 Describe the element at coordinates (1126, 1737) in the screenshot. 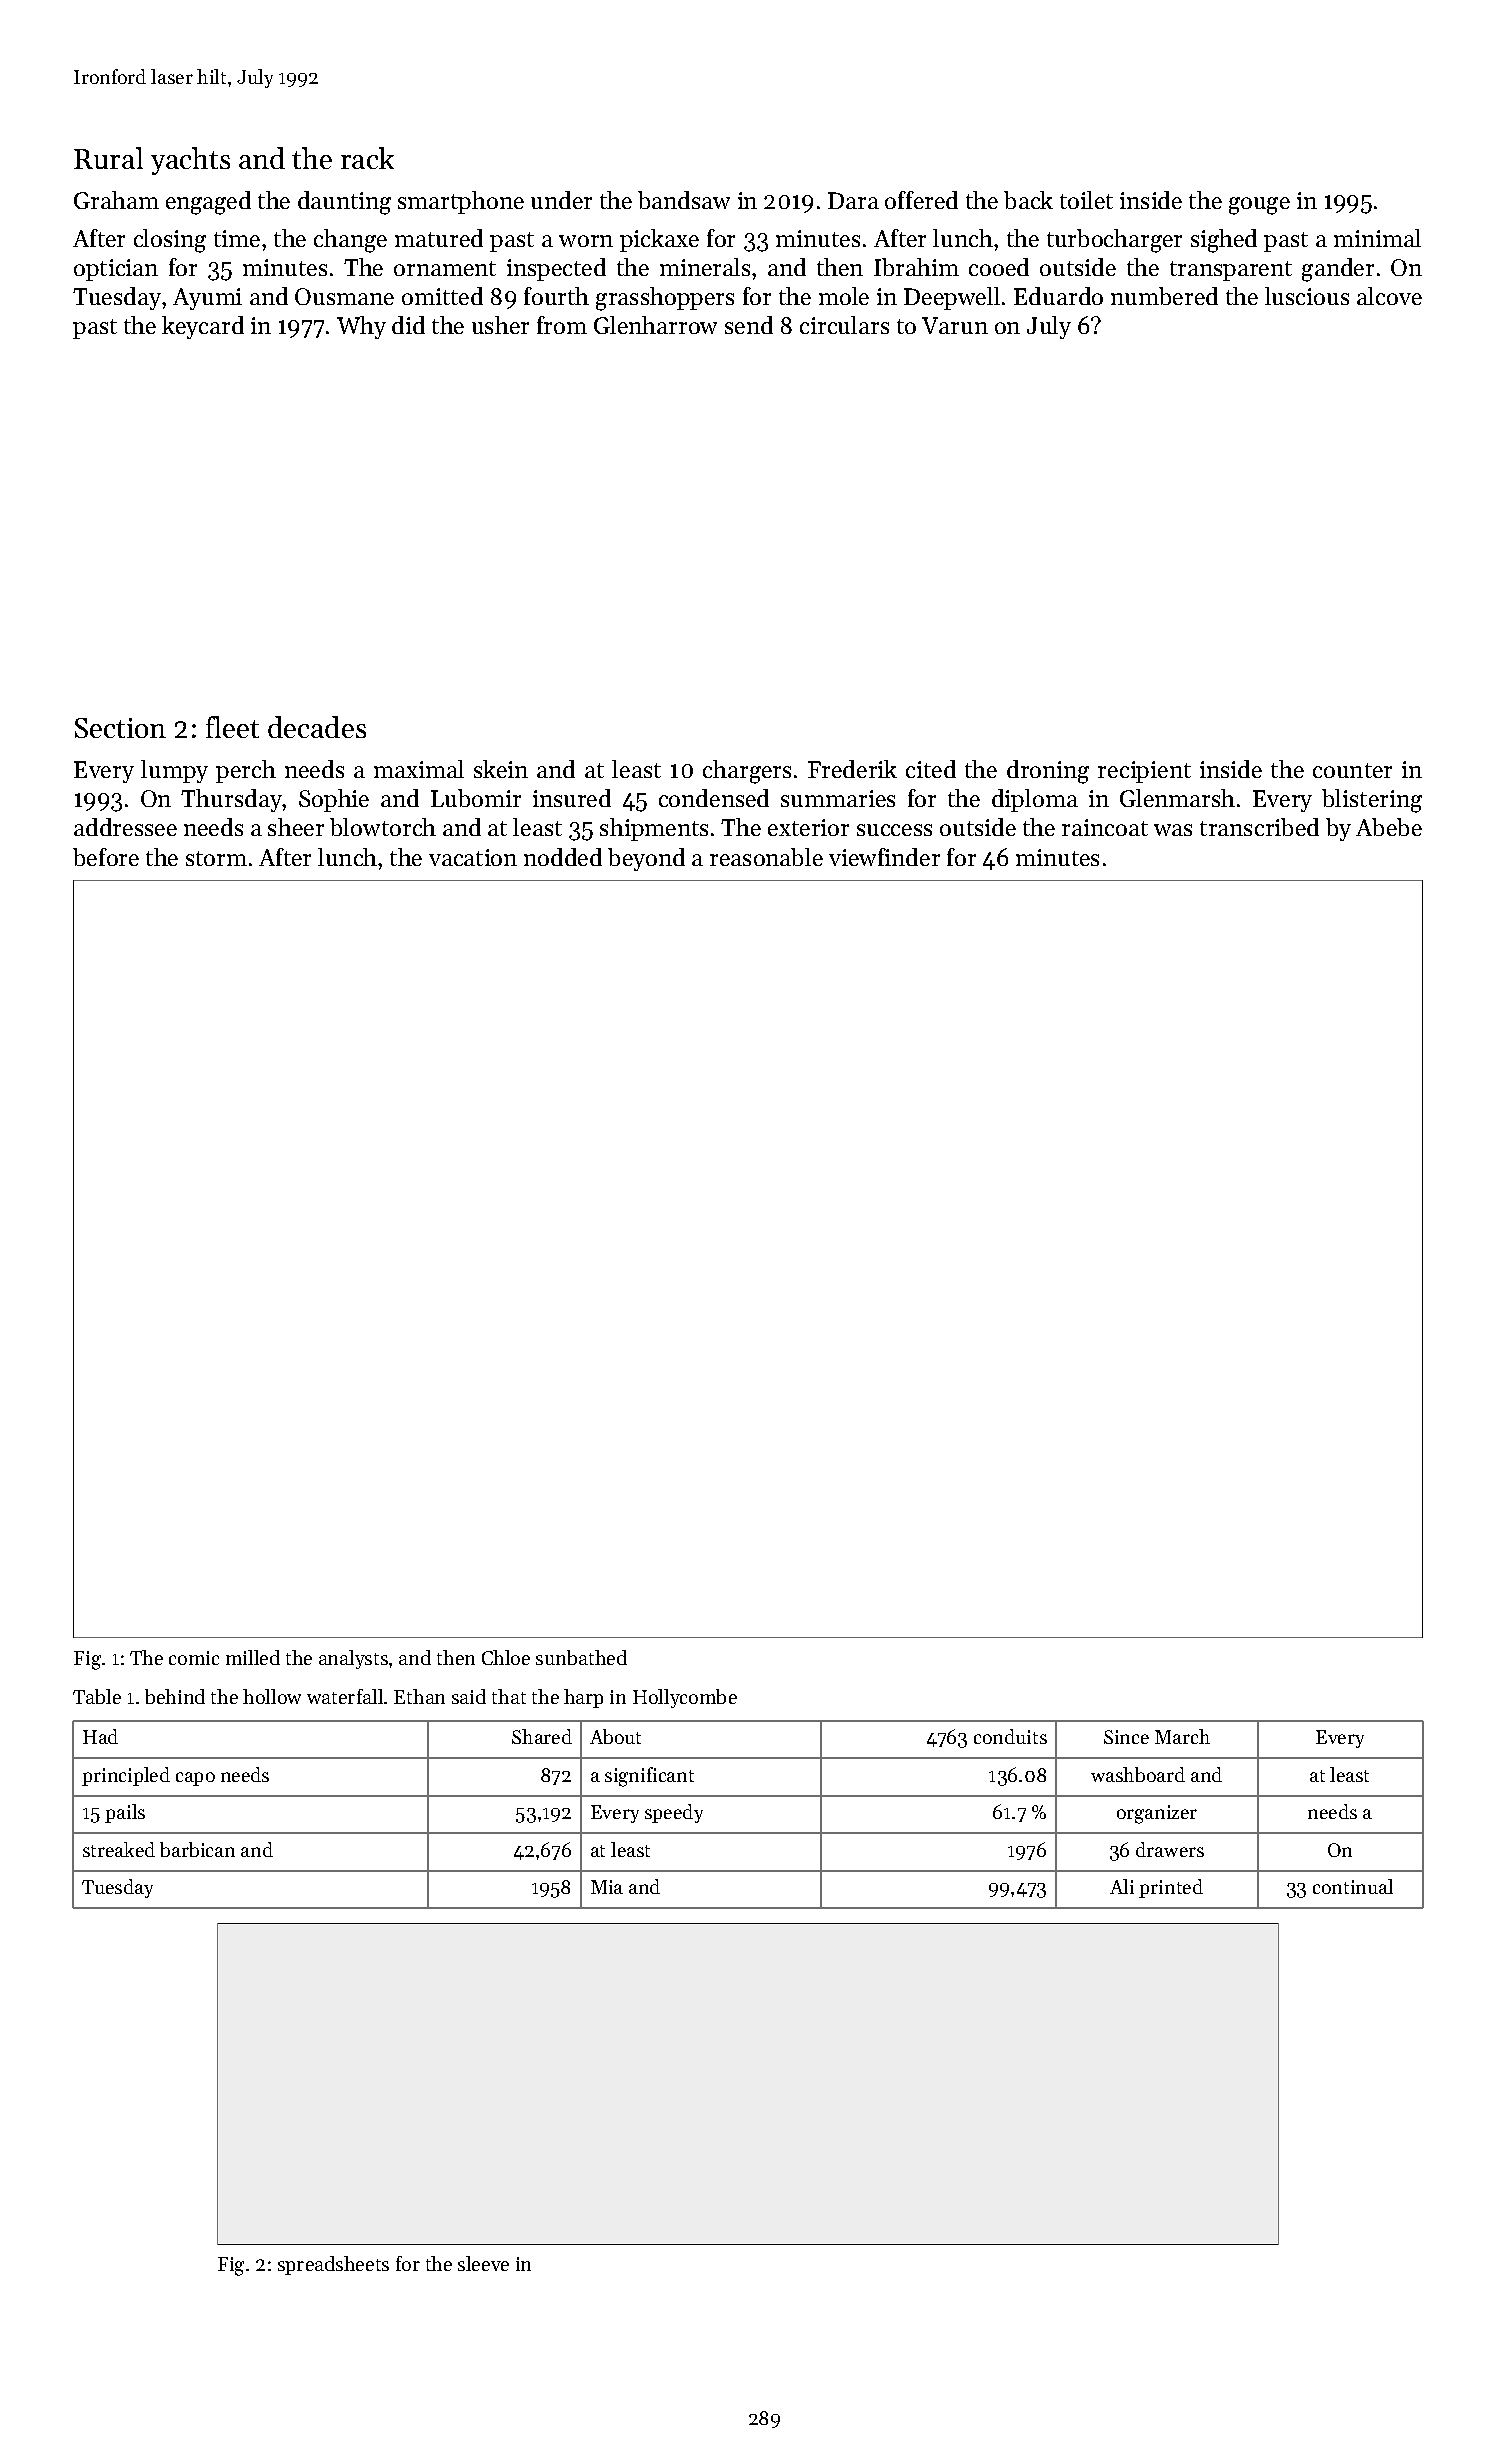

I see `Since` at that location.
